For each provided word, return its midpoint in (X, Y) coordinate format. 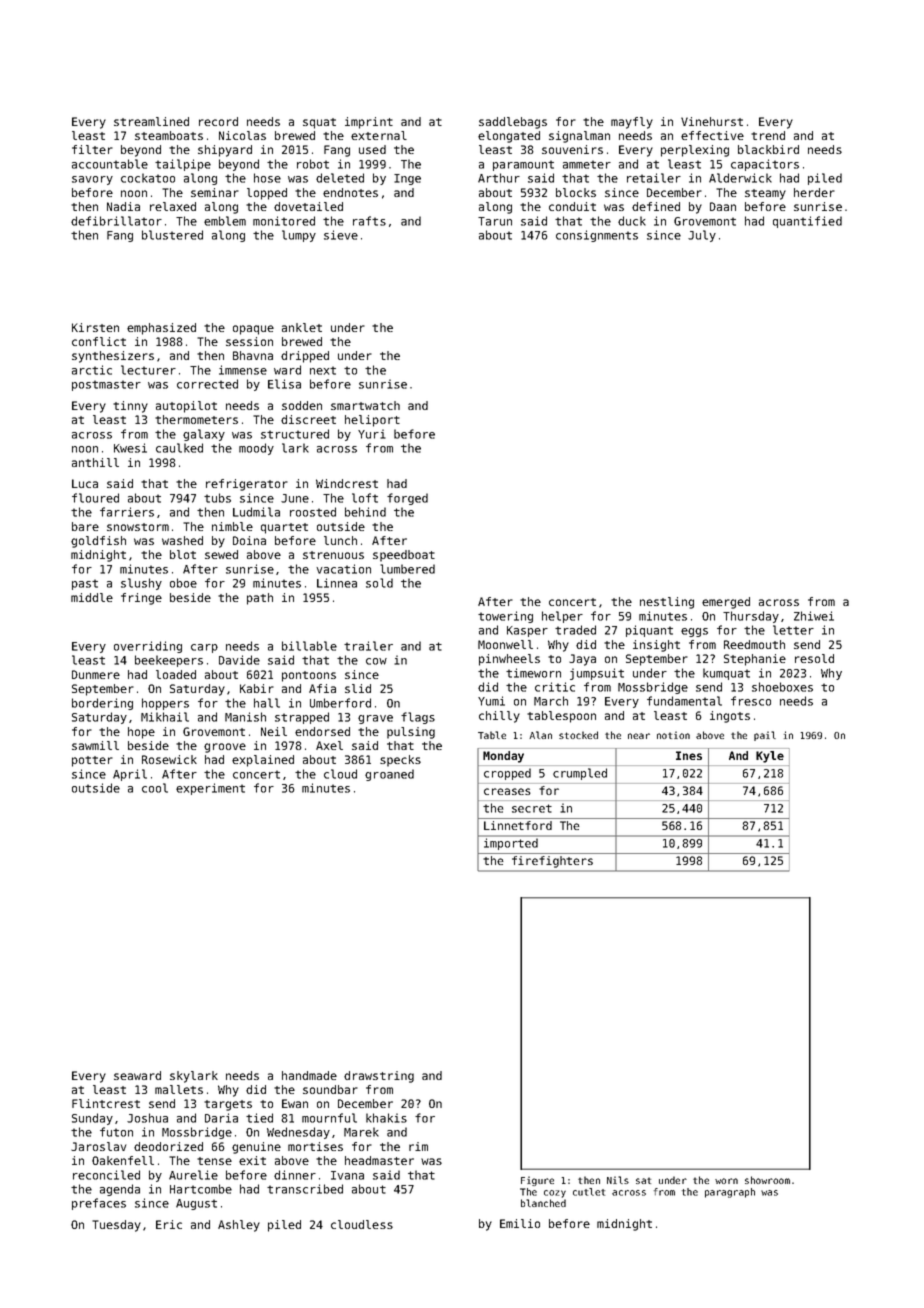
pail (765, 736)
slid (358, 688)
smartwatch (365, 405)
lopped (267, 194)
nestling (667, 603)
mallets (179, 1089)
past (85, 584)
